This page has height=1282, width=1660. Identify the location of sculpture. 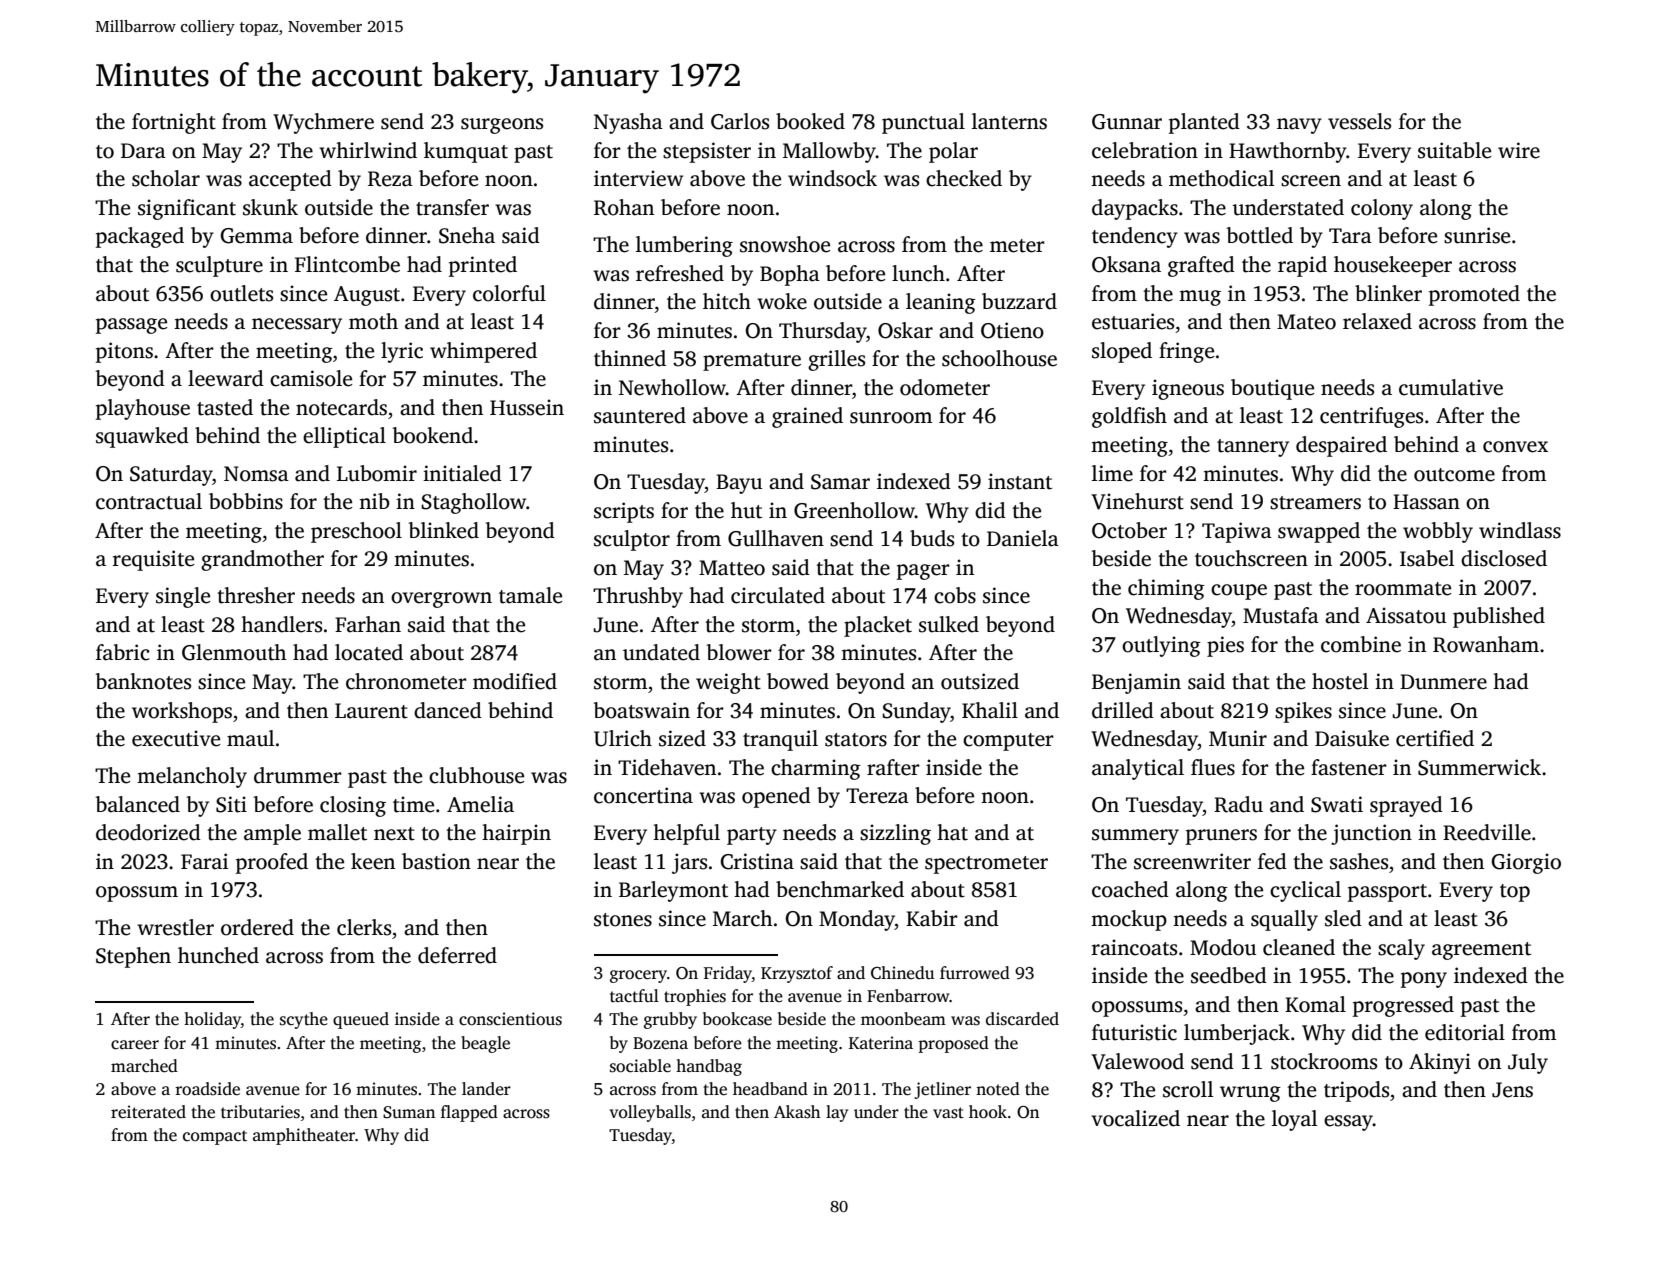
(219, 266).
